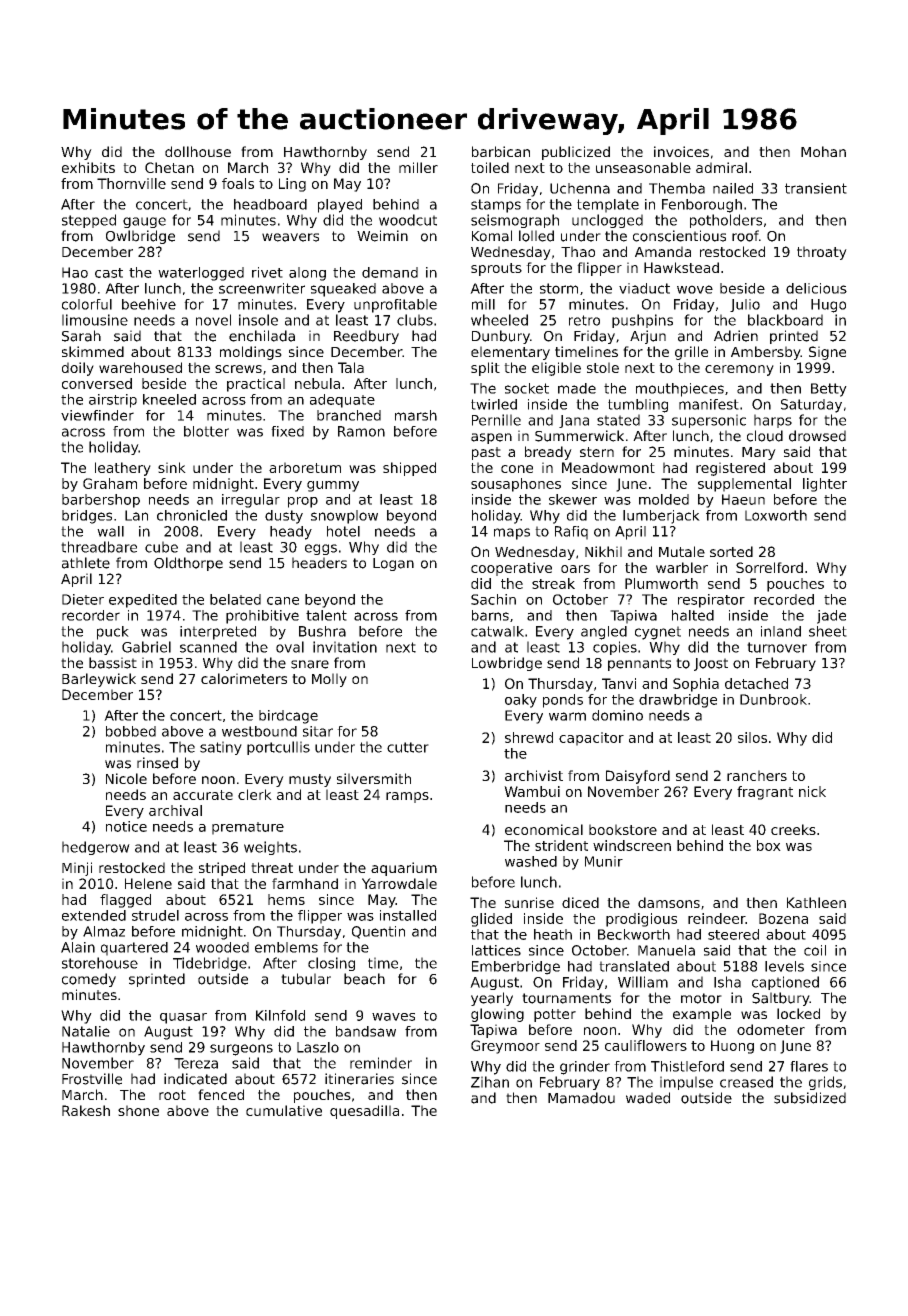 Image resolution: width=908 pixels, height=1316 pixels. Describe the element at coordinates (532, 791) in the image. I see `Wambui` at that location.
